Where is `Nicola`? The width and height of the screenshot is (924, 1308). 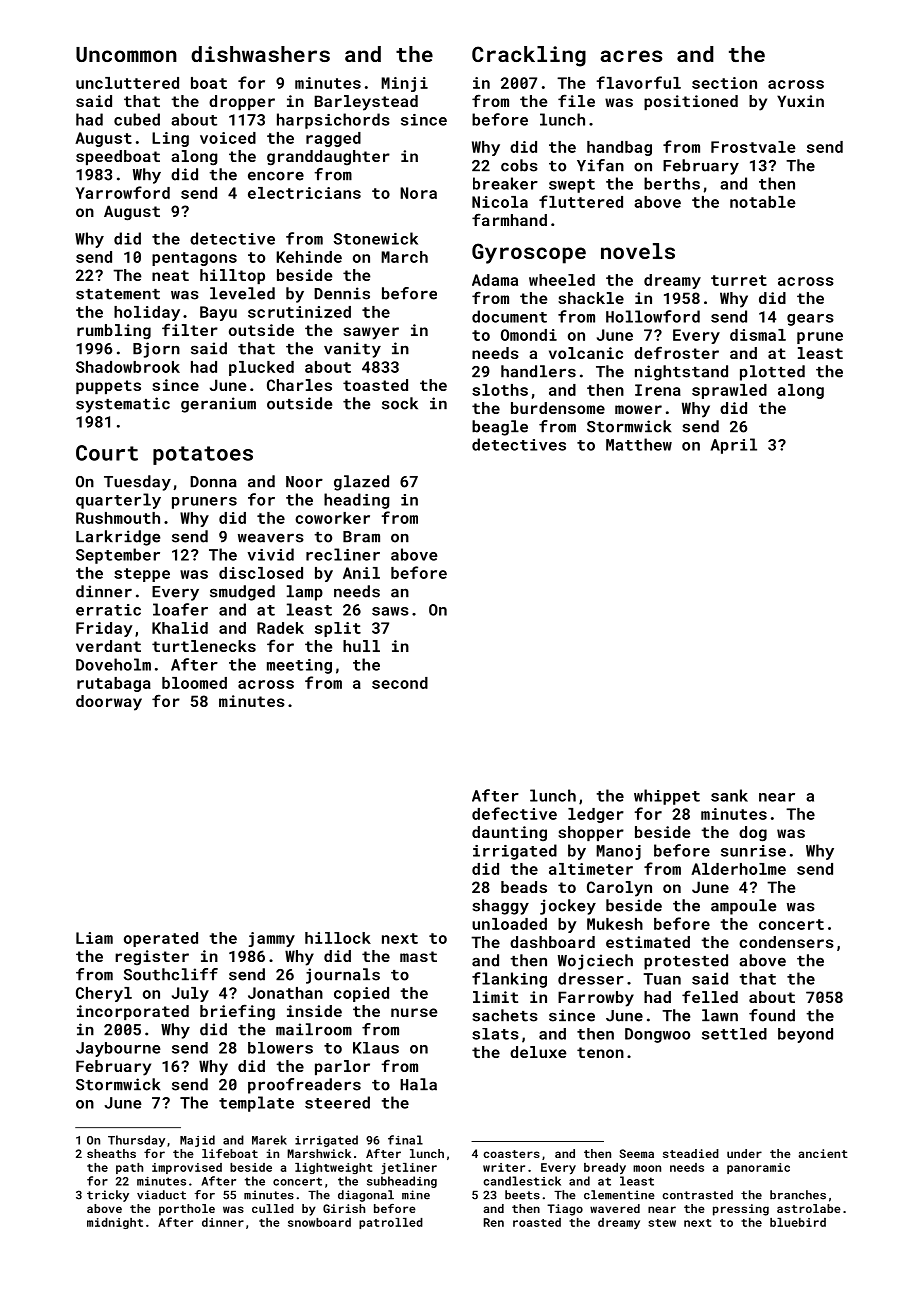
Nicola is located at coordinates (500, 202).
